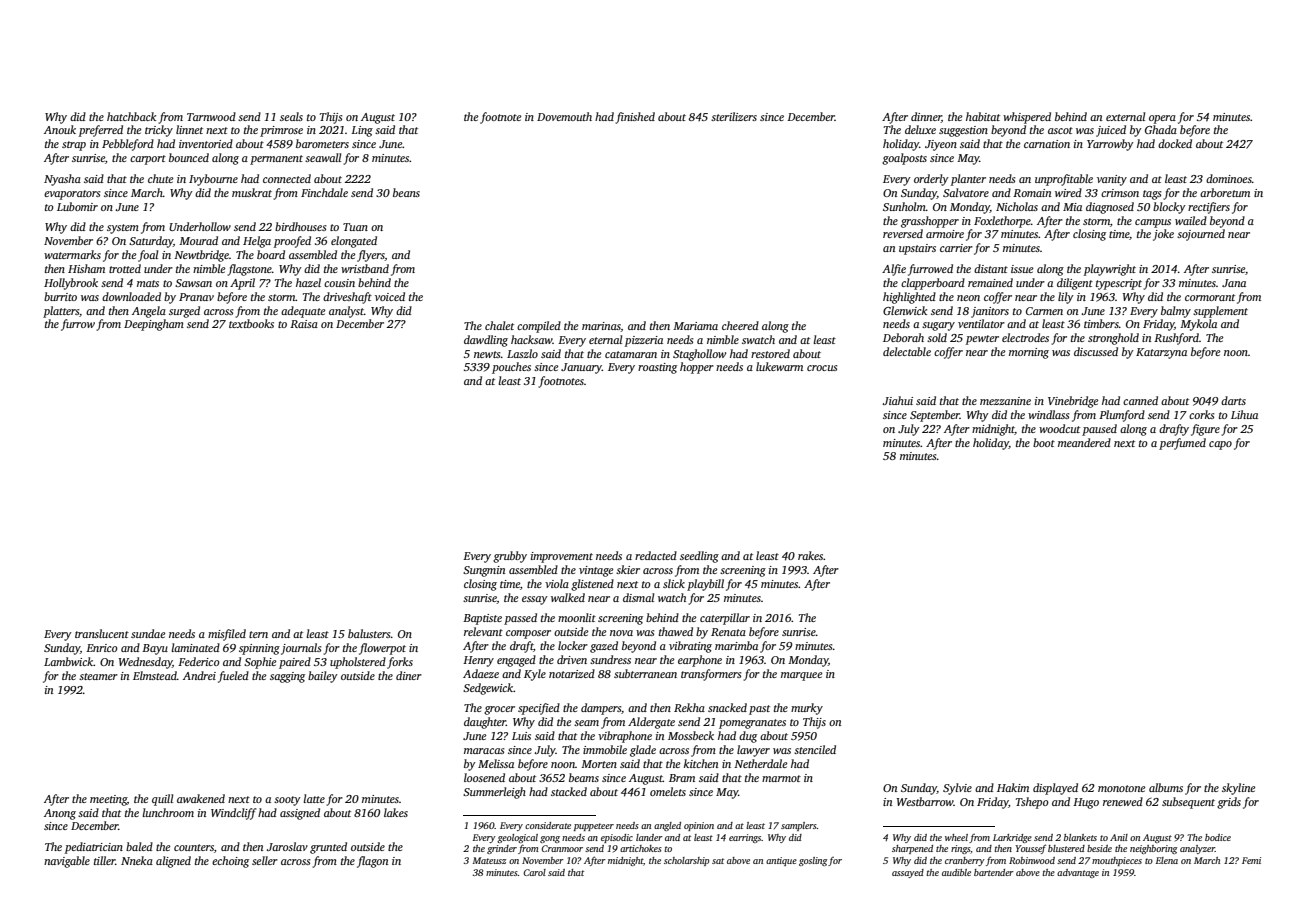 The height and width of the screenshot is (924, 1308). What do you see at coordinates (534, 872) in the screenshot?
I see `Carol` at bounding box center [534, 872].
